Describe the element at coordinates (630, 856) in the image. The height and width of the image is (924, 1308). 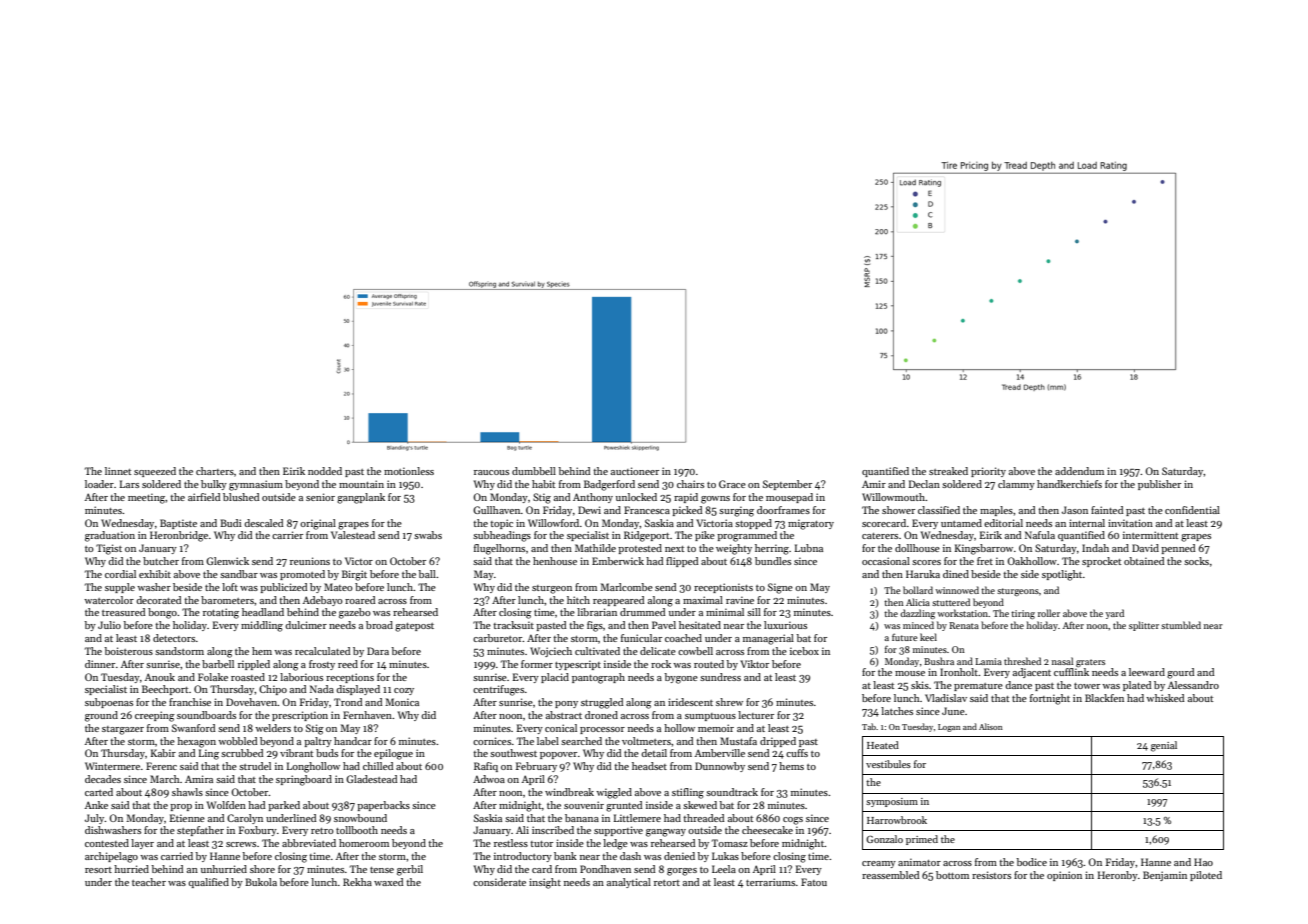
I see `dash` at that location.
